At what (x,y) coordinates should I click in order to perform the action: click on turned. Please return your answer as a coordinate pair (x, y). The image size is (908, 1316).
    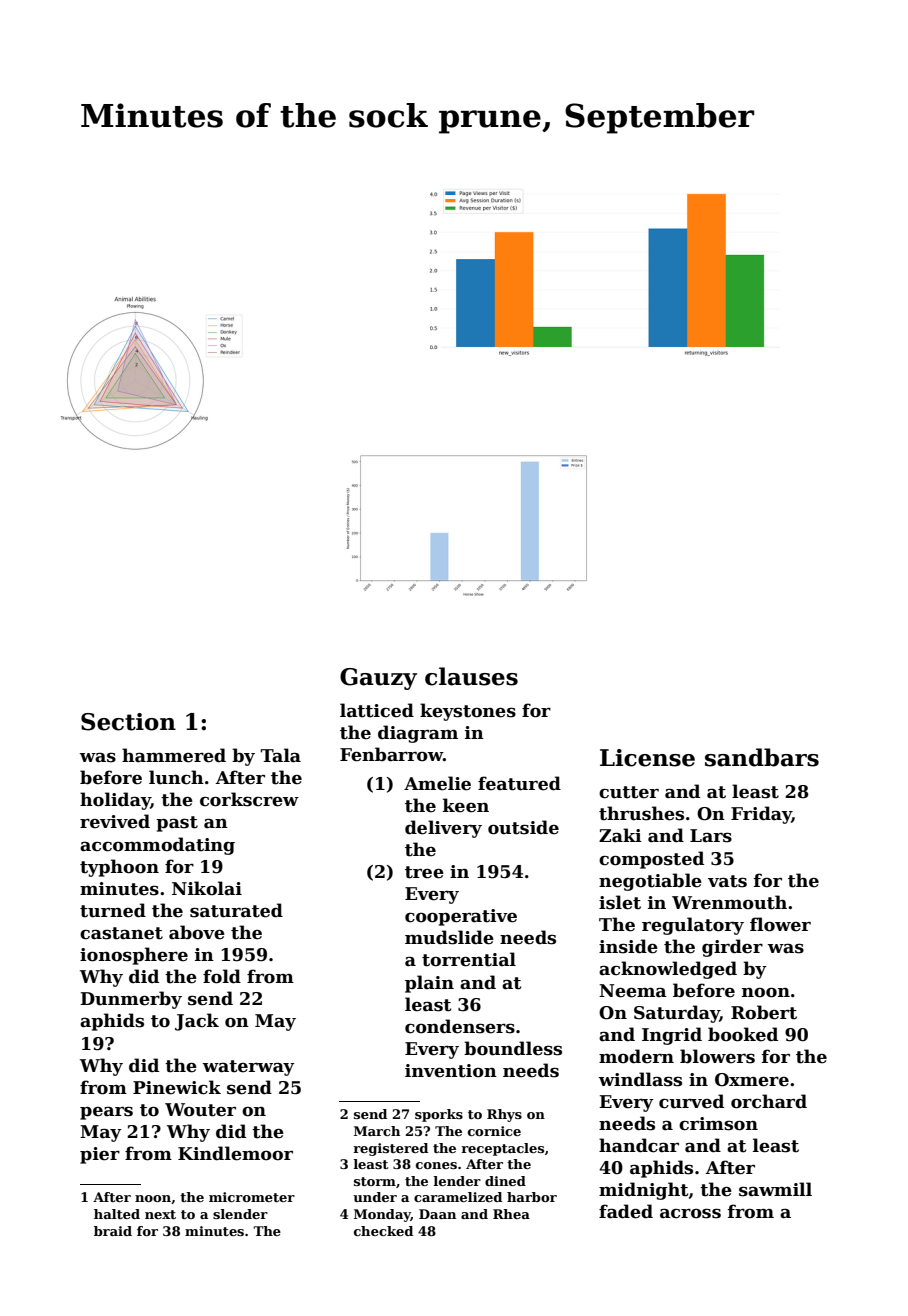
    Looking at the image, I should click on (113, 910).
